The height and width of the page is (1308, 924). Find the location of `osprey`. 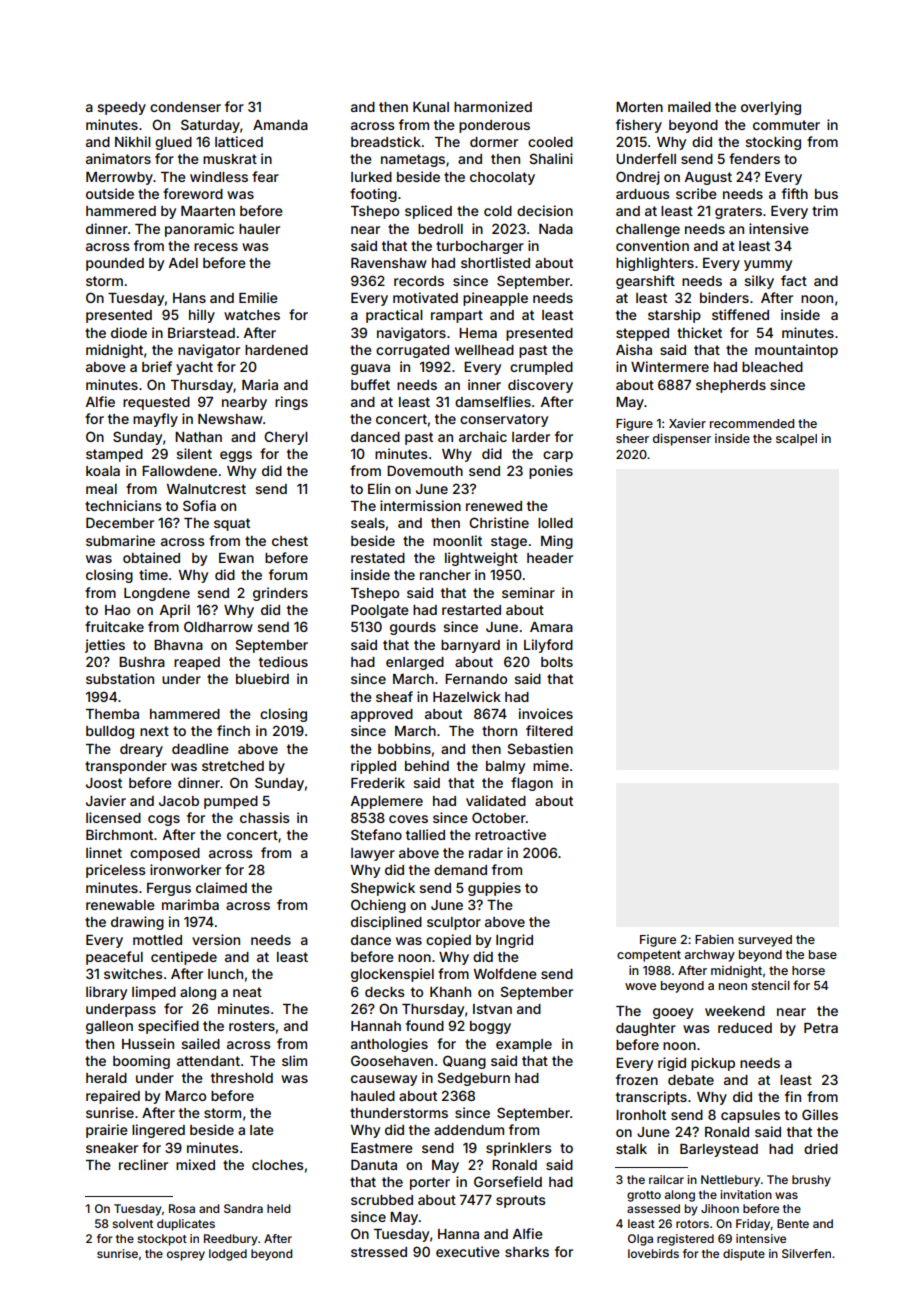

osprey is located at coordinates (186, 1256).
